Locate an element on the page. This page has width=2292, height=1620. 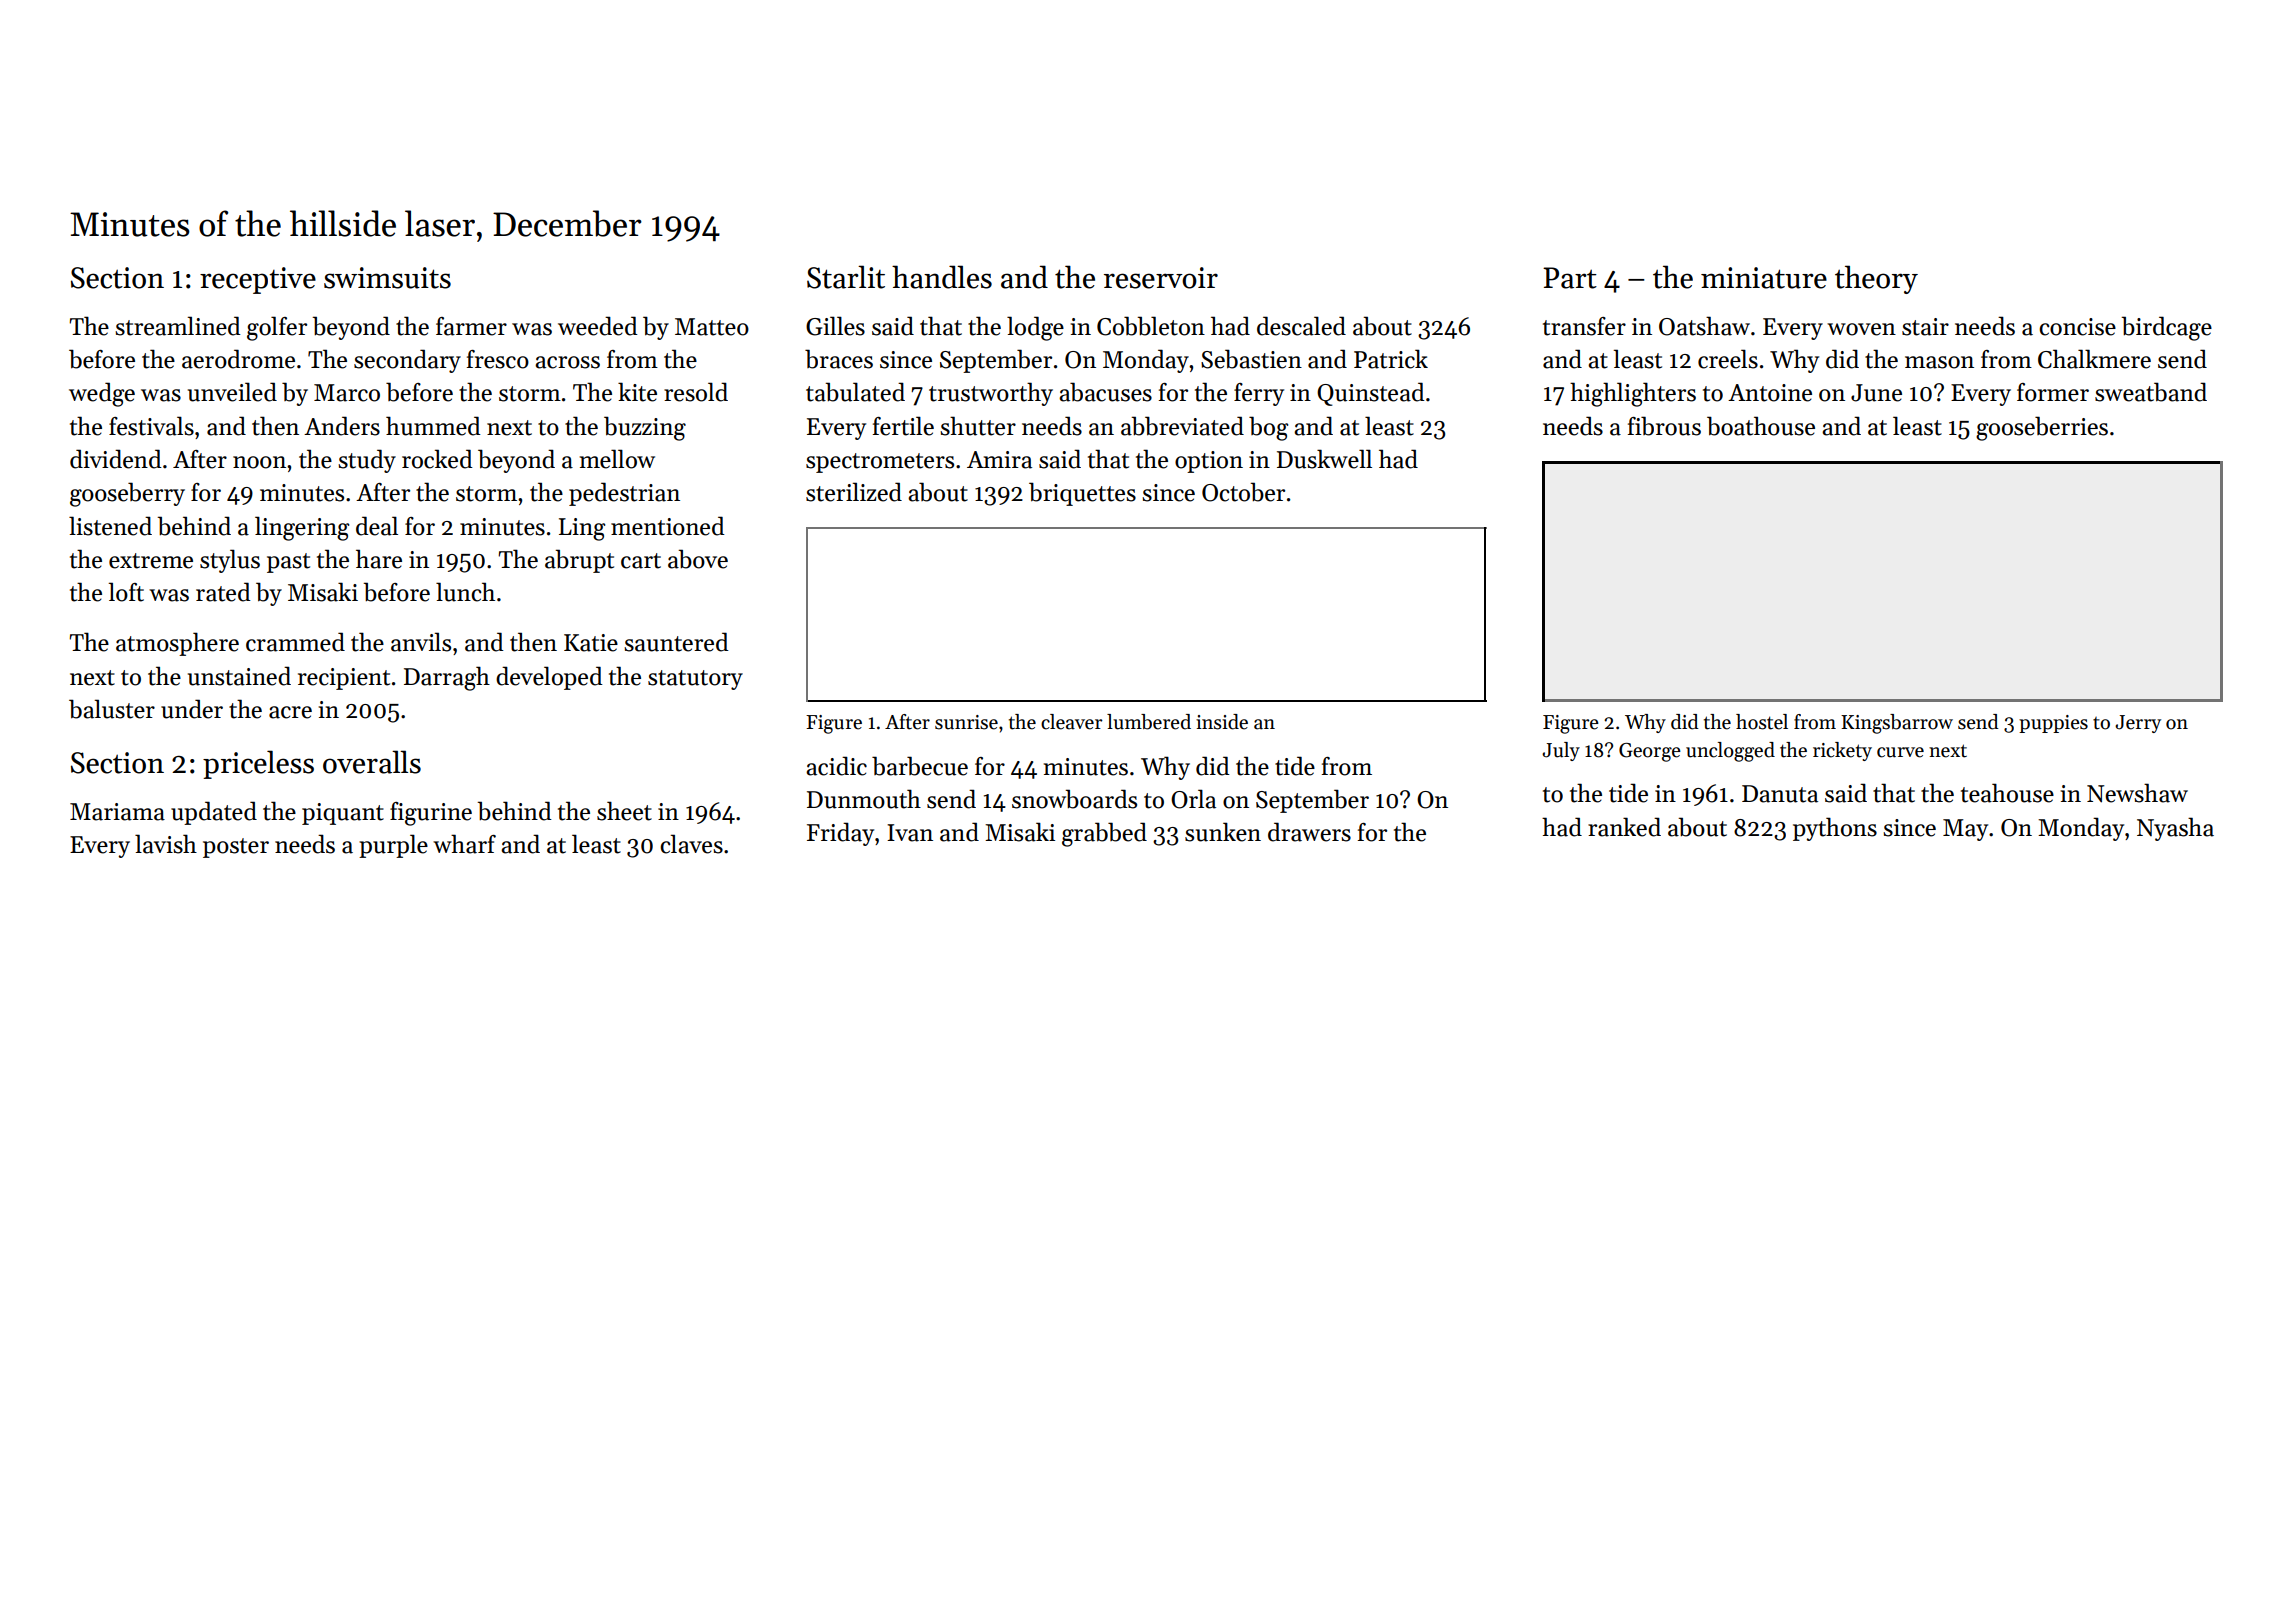
atmosphere is located at coordinates (177, 644).
